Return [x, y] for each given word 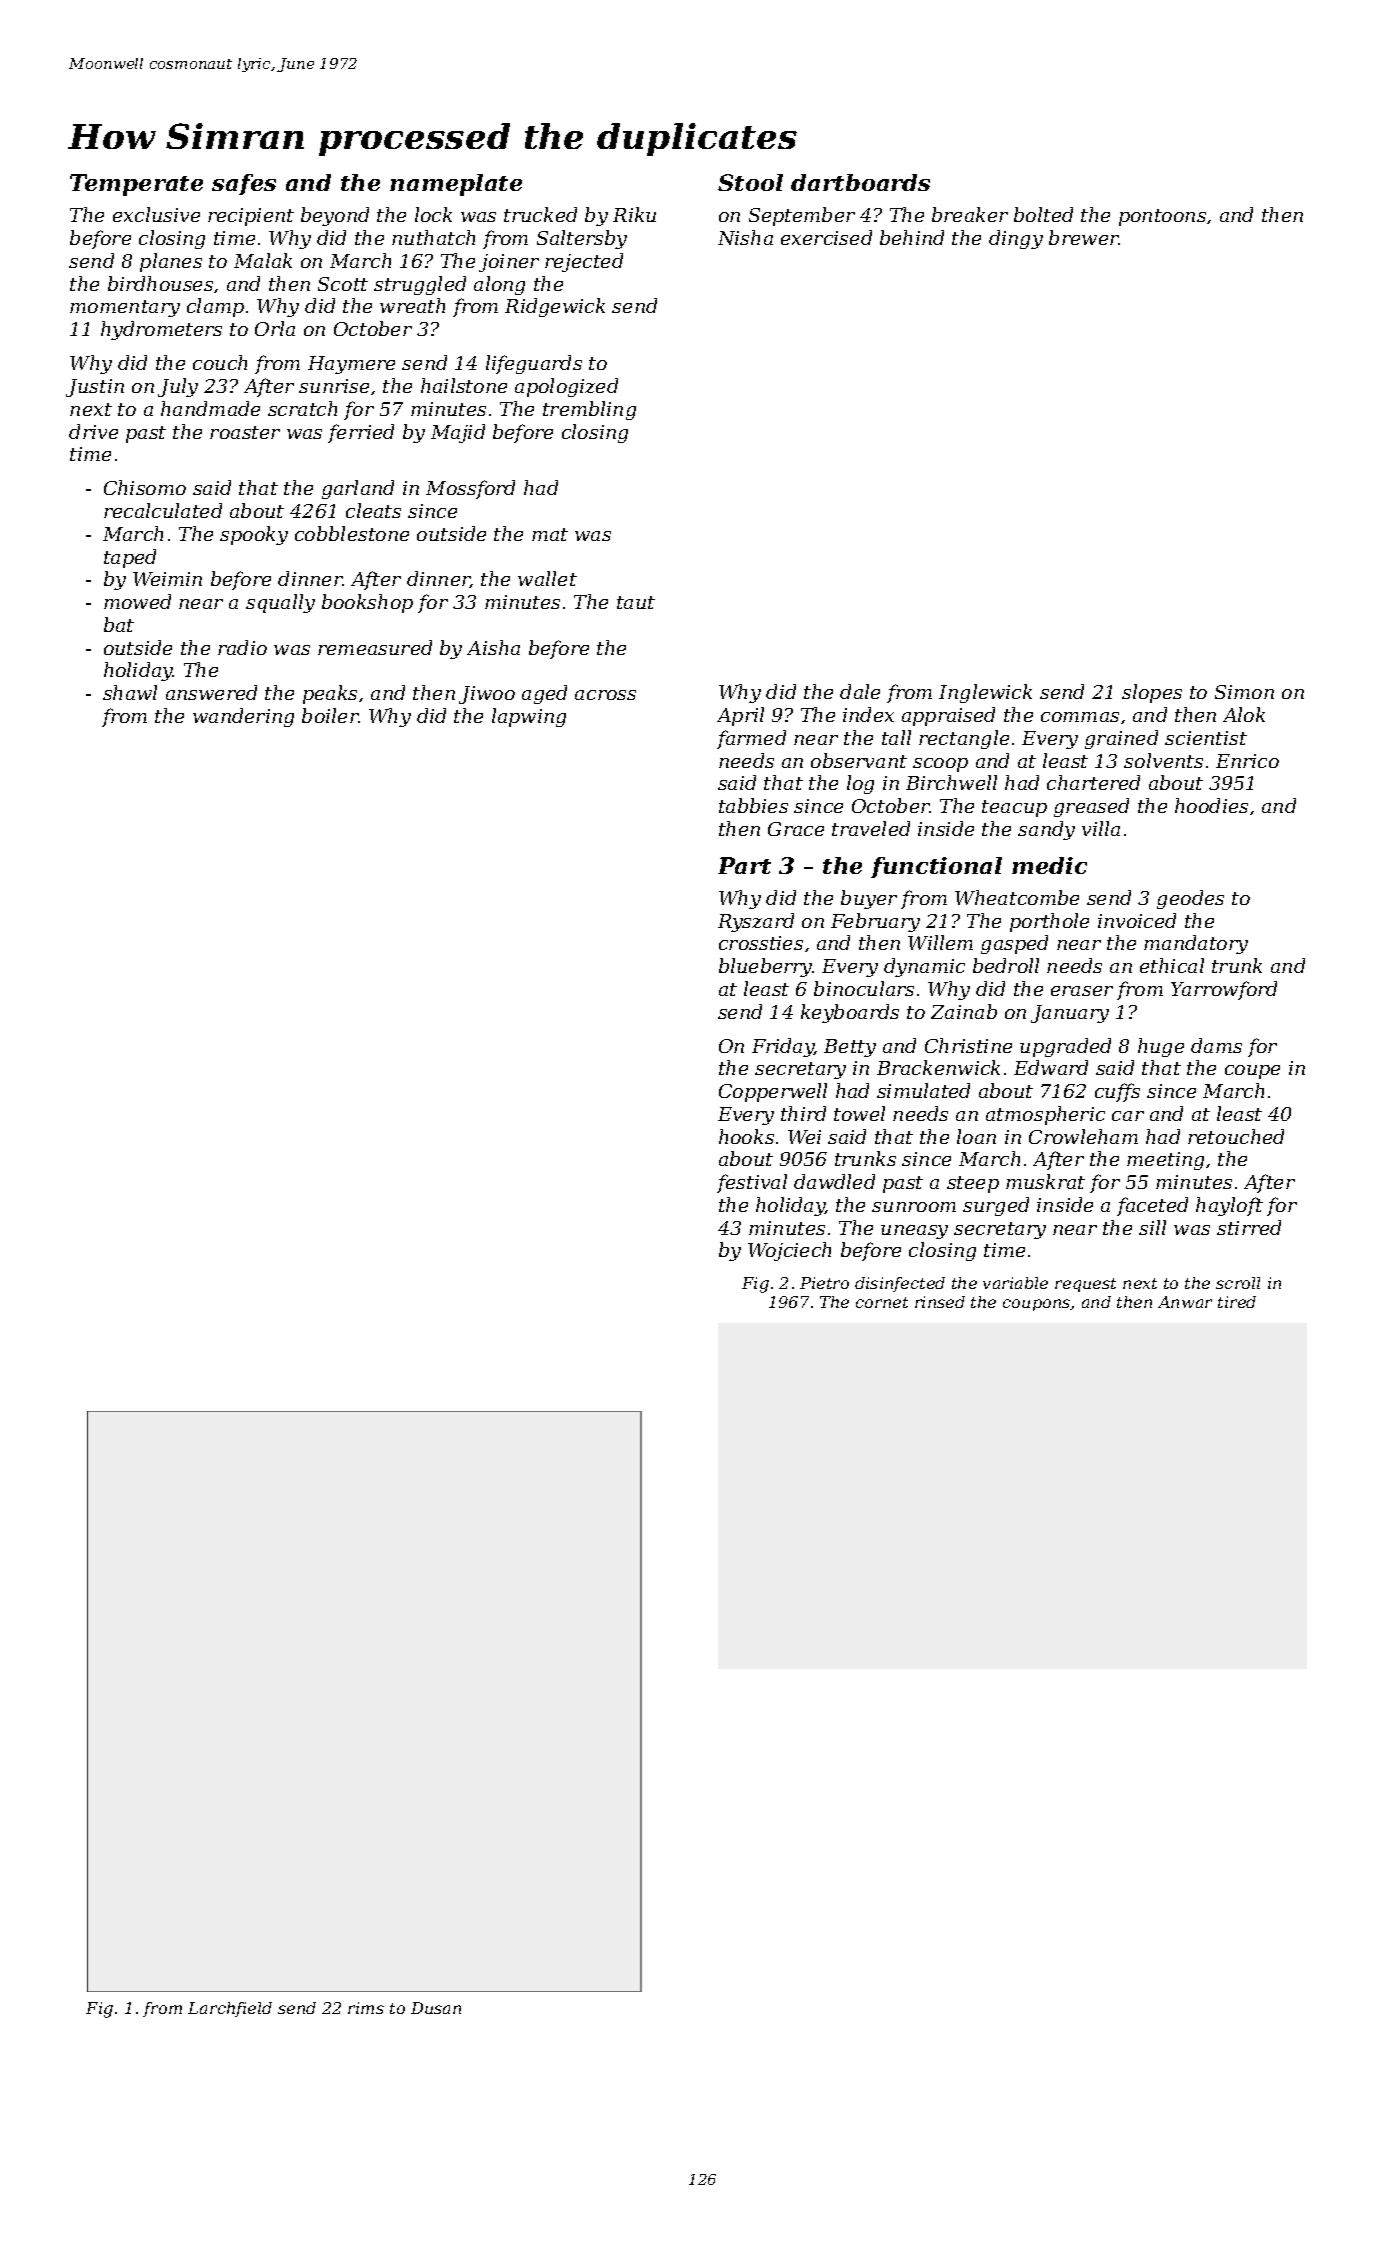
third [803, 1113]
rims [366, 2008]
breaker [970, 214]
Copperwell [773, 1092]
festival [752, 1183]
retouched [1236, 1136]
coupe [1252, 1072]
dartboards [860, 182]
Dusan [436, 2008]
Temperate [136, 185]
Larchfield [230, 2009]
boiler [330, 715]
